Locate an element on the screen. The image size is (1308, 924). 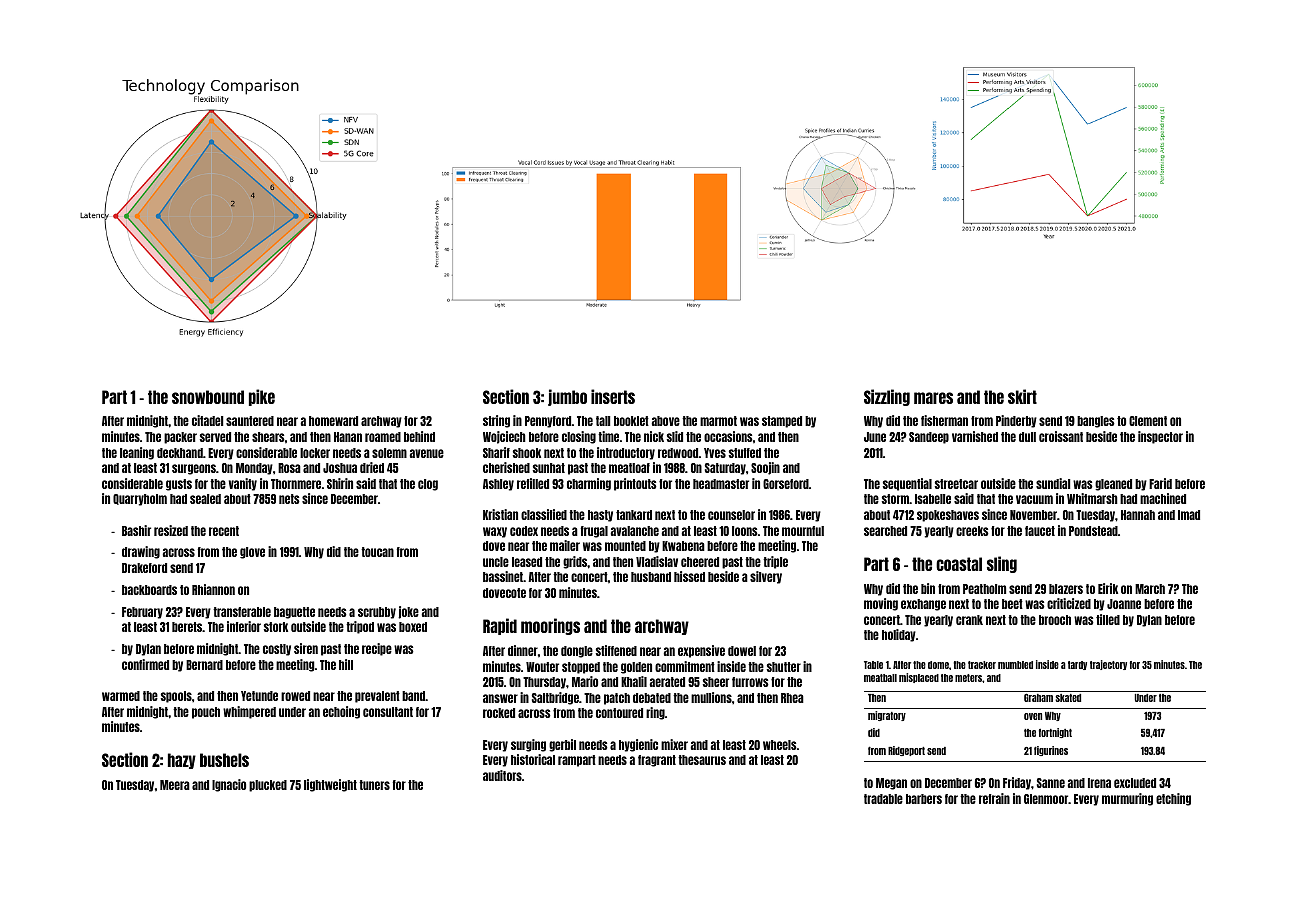
homeward is located at coordinates (333, 421).
